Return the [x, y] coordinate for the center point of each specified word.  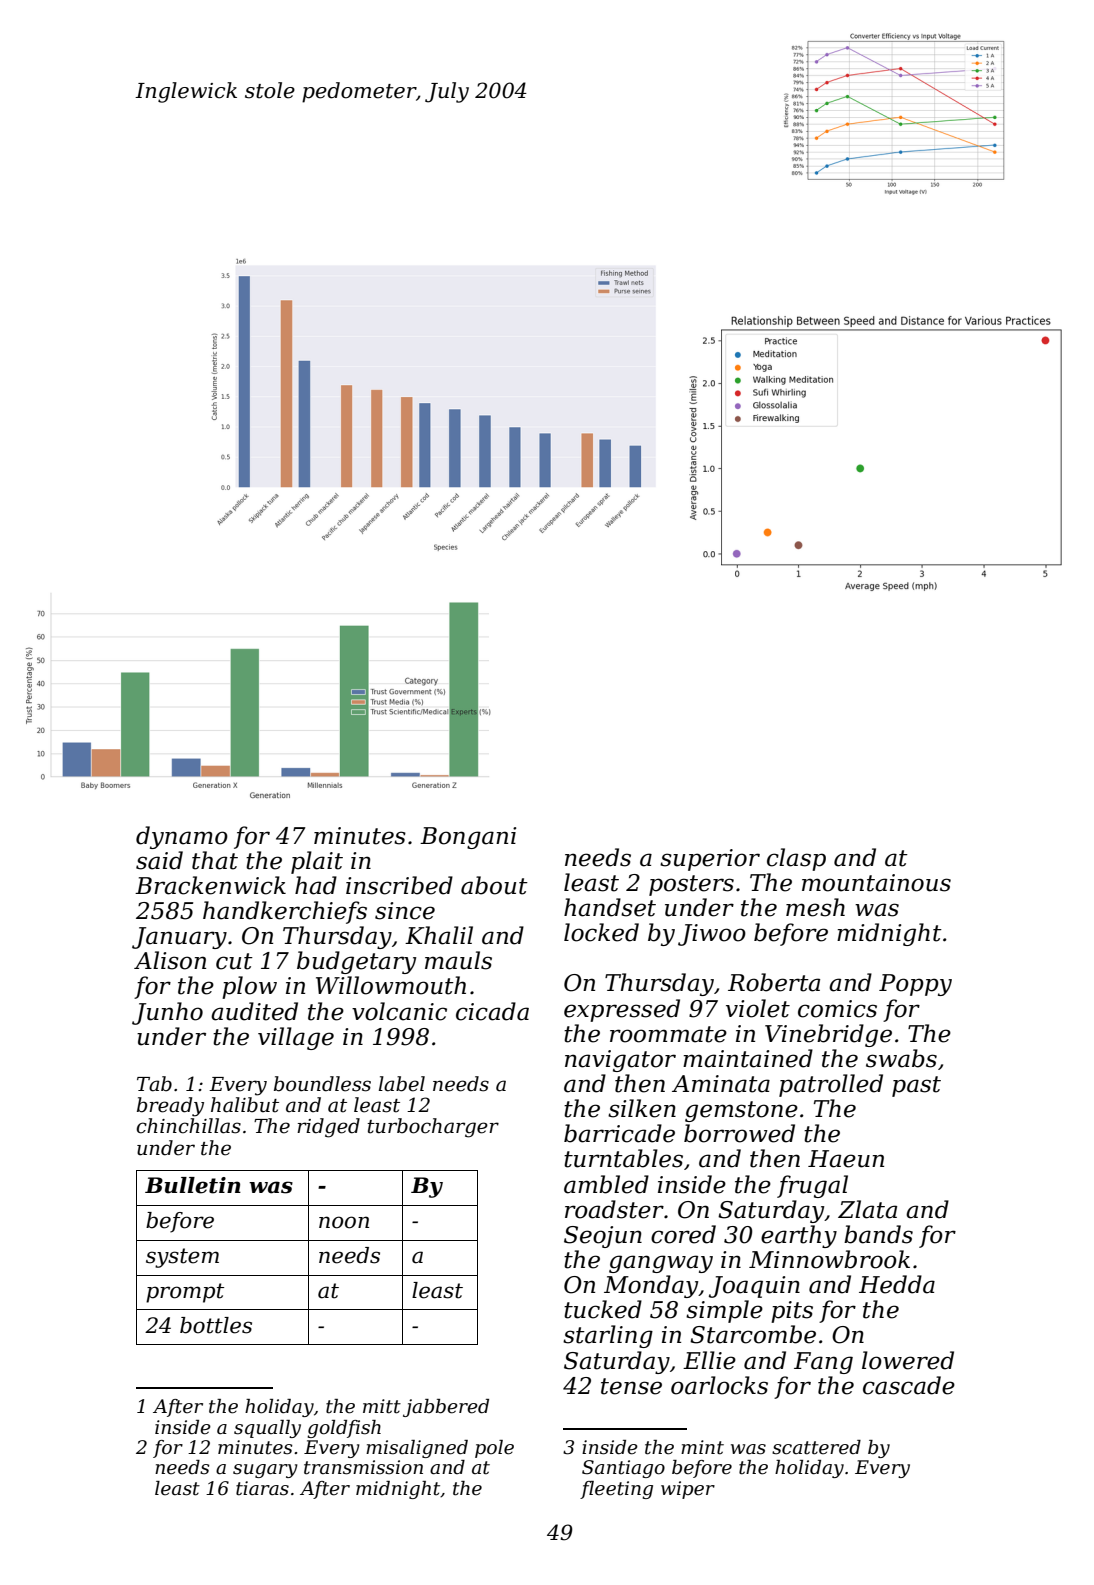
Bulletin [193, 1185]
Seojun [603, 1237]
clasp [796, 859]
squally [267, 1429]
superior [710, 860]
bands [878, 1234]
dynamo [182, 837]
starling [608, 1336]
